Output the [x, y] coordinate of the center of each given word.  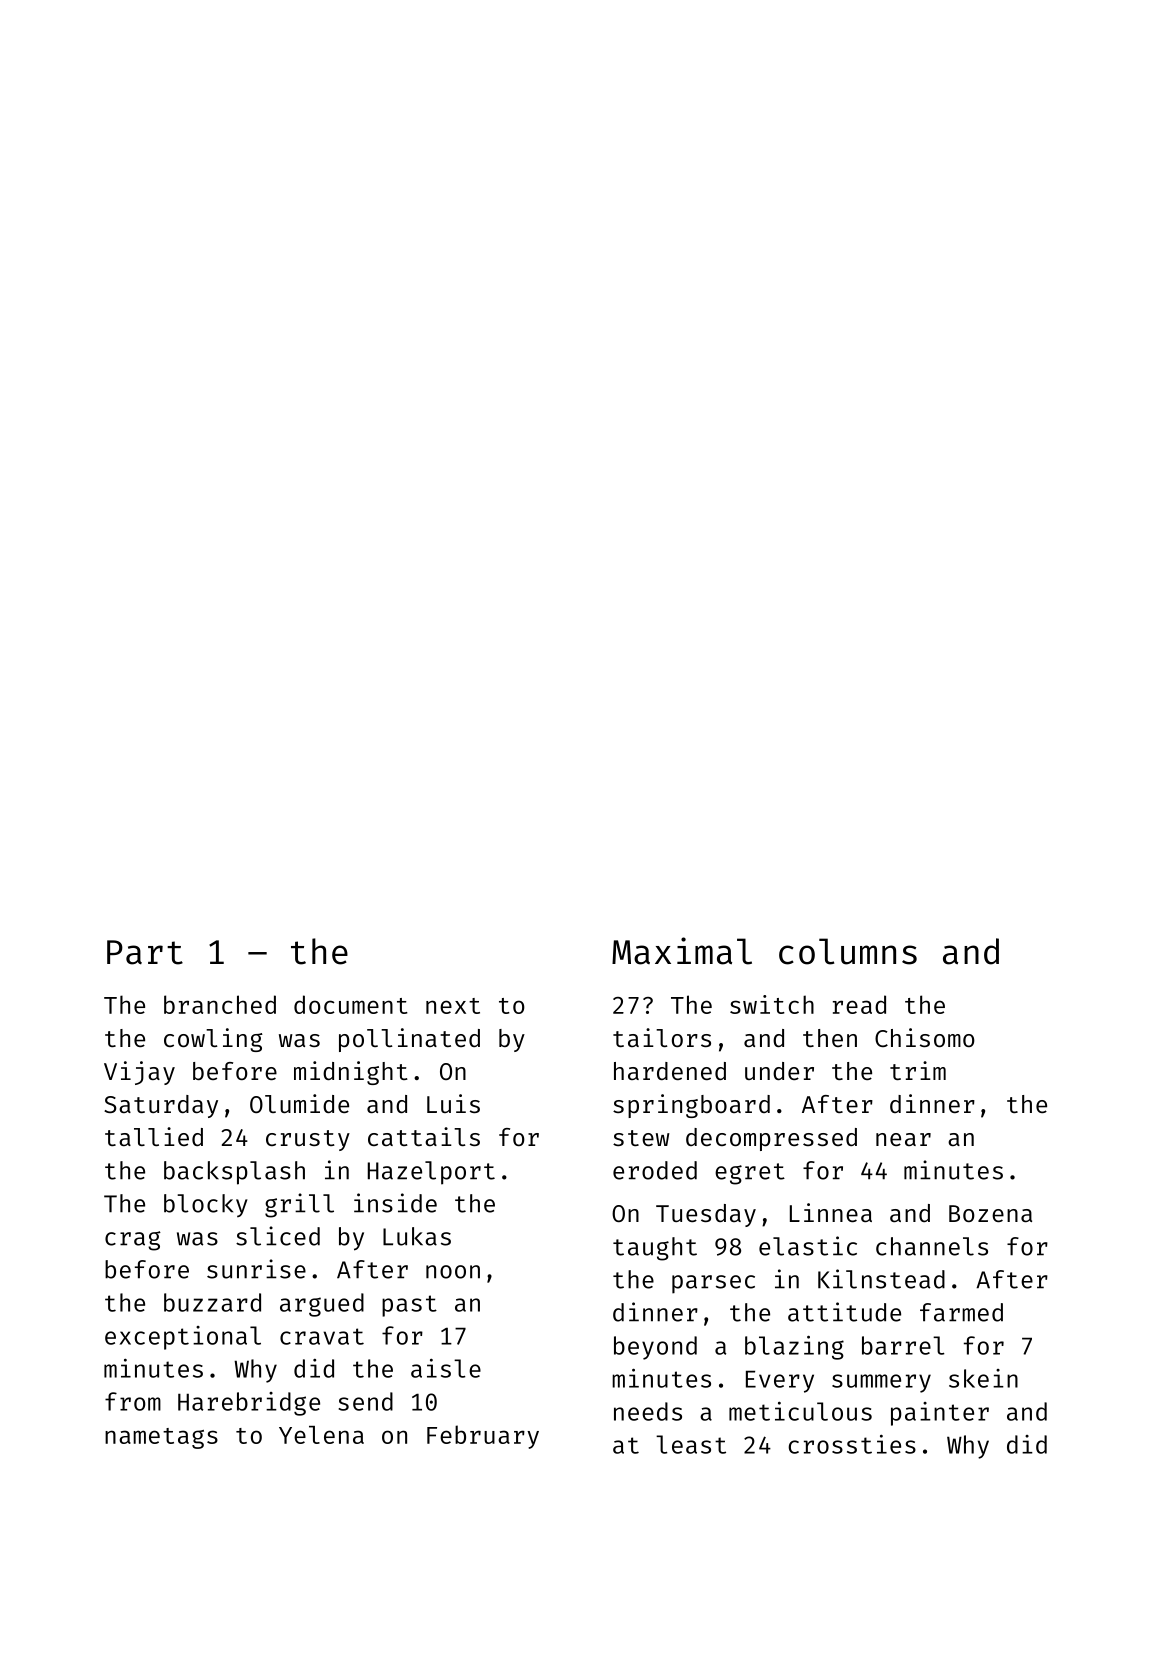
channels [932, 1246]
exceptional [183, 1338]
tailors [662, 1037]
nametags [161, 1438]
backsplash [234, 1173]
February [483, 1437]
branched [220, 1004]
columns [848, 951]
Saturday [161, 1106]
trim [918, 1070]
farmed [961, 1312]
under [779, 1071]
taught [655, 1249]
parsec [713, 1284]
